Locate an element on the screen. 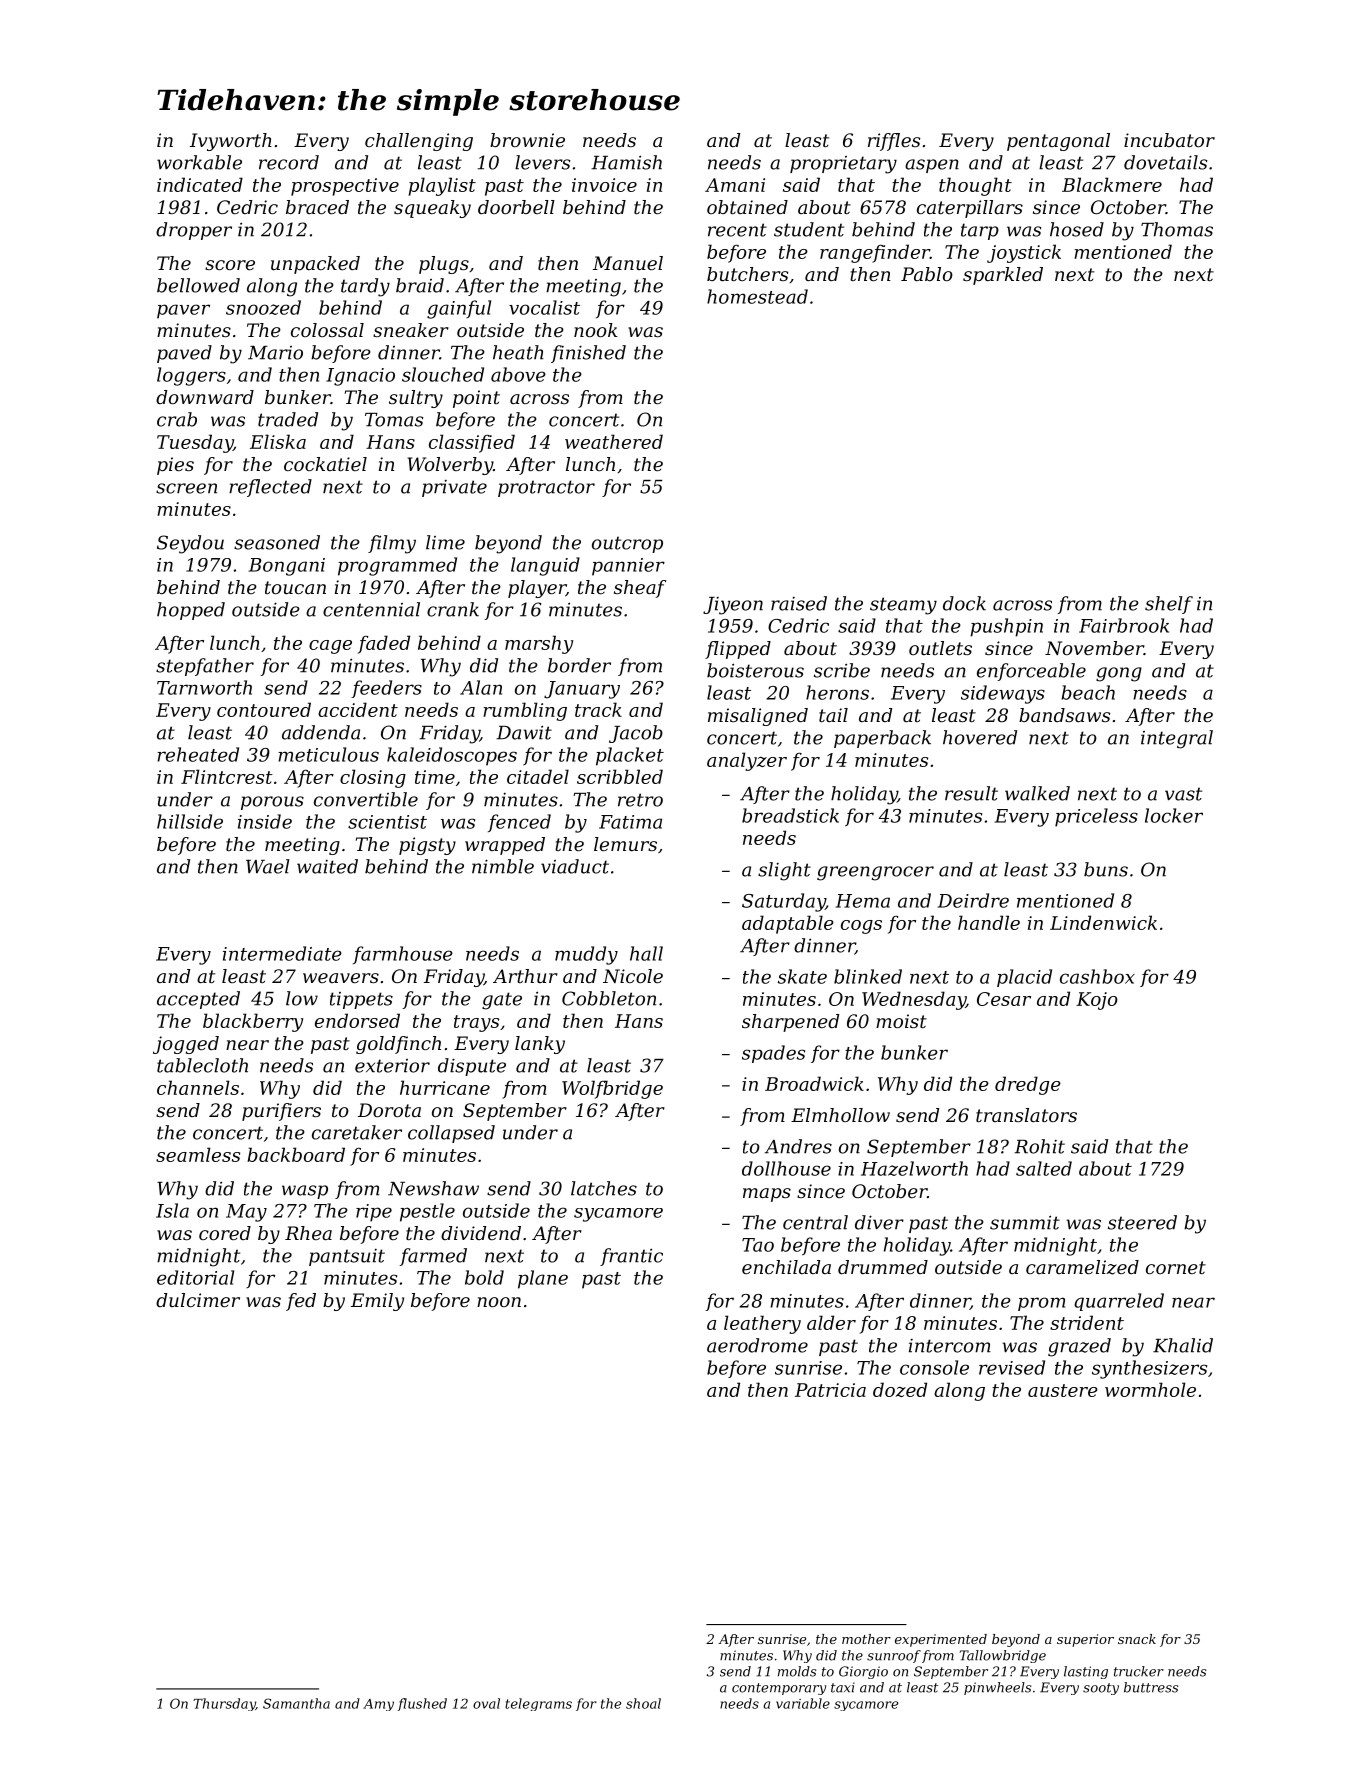 The image size is (1370, 1773). dock is located at coordinates (964, 603).
